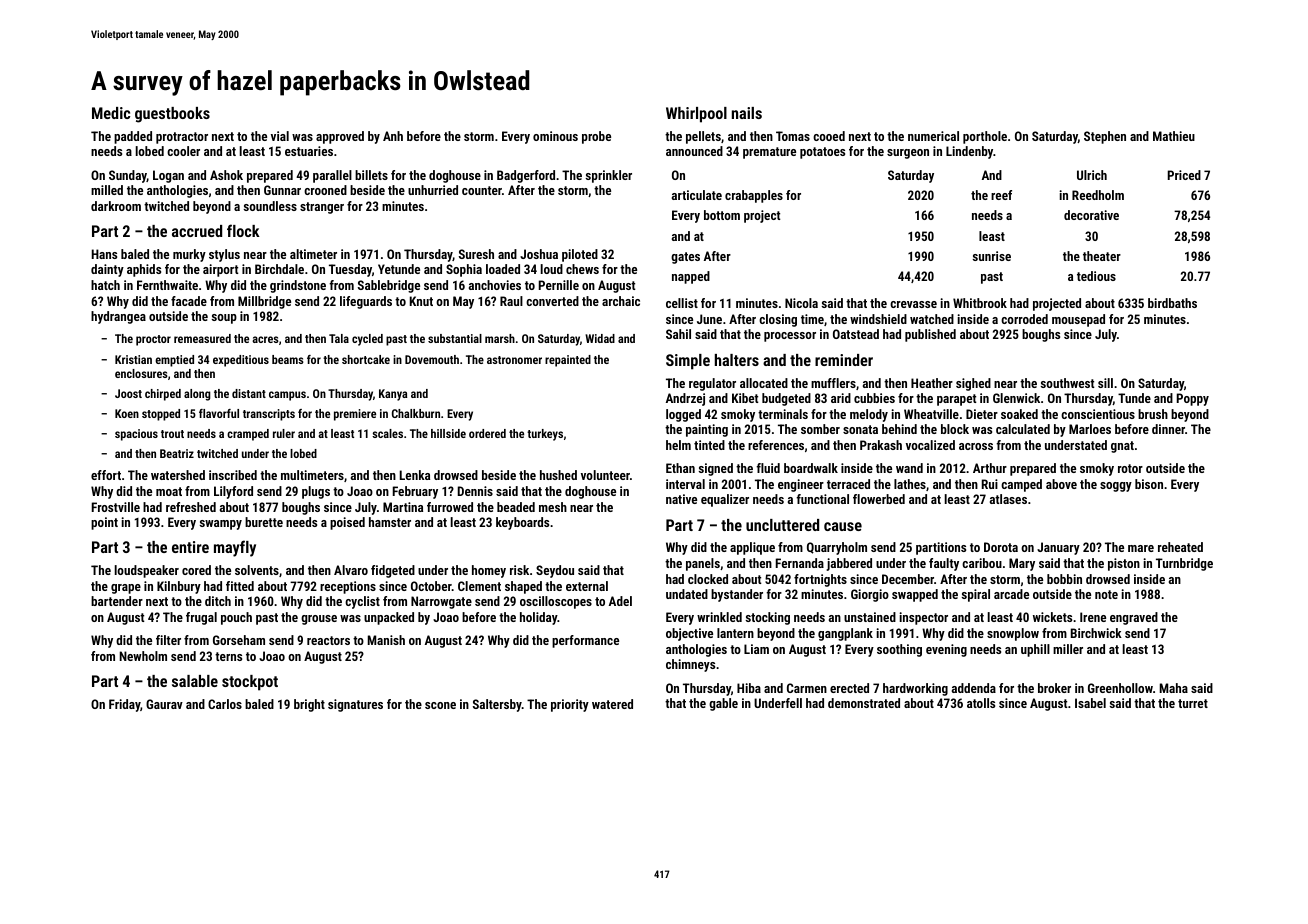  What do you see at coordinates (696, 115) in the document?
I see `Whirlpool` at bounding box center [696, 115].
